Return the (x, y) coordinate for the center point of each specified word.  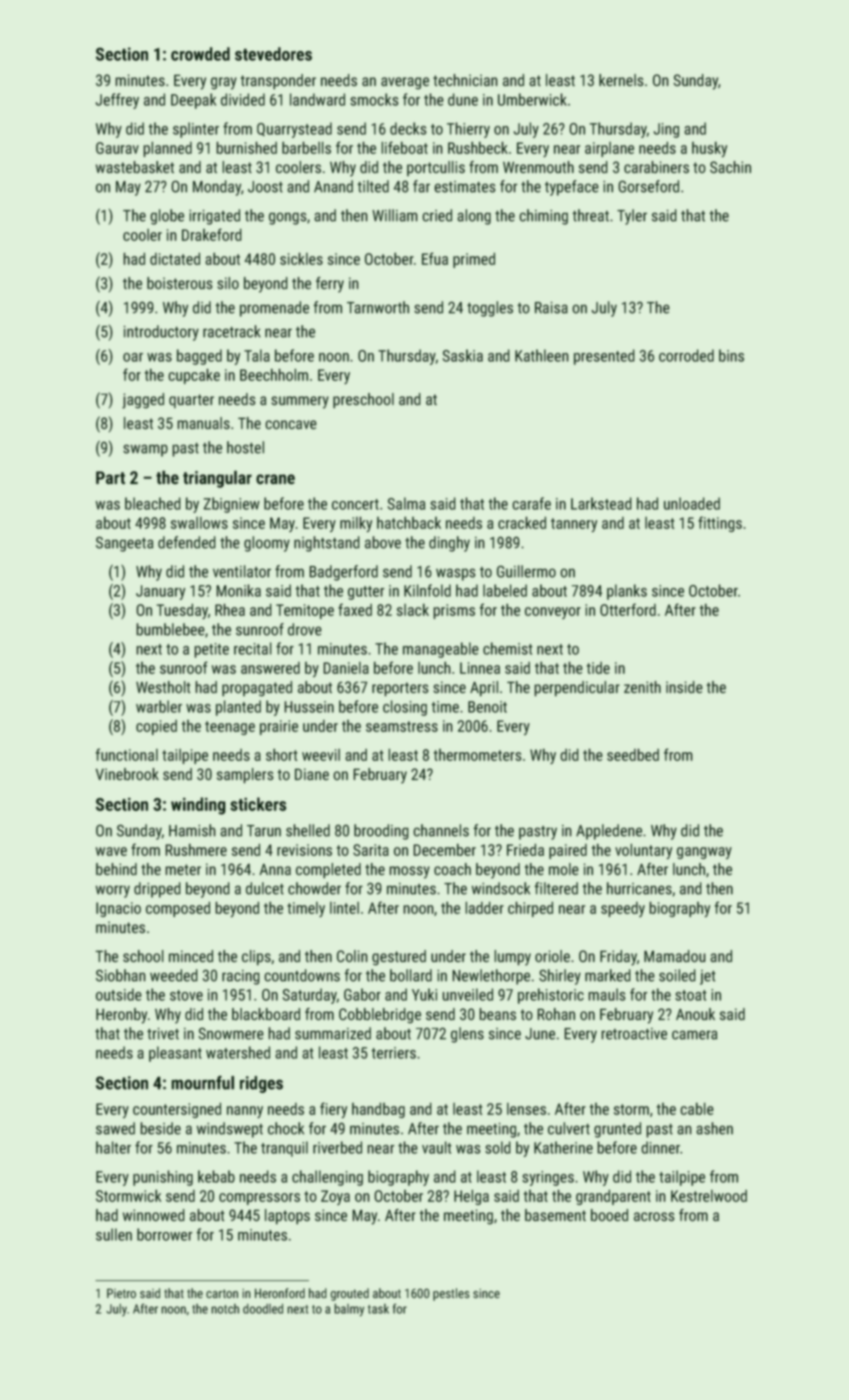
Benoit (487, 707)
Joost (265, 187)
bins (731, 355)
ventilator (242, 571)
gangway (704, 853)
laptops (287, 1217)
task (378, 1309)
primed (474, 260)
